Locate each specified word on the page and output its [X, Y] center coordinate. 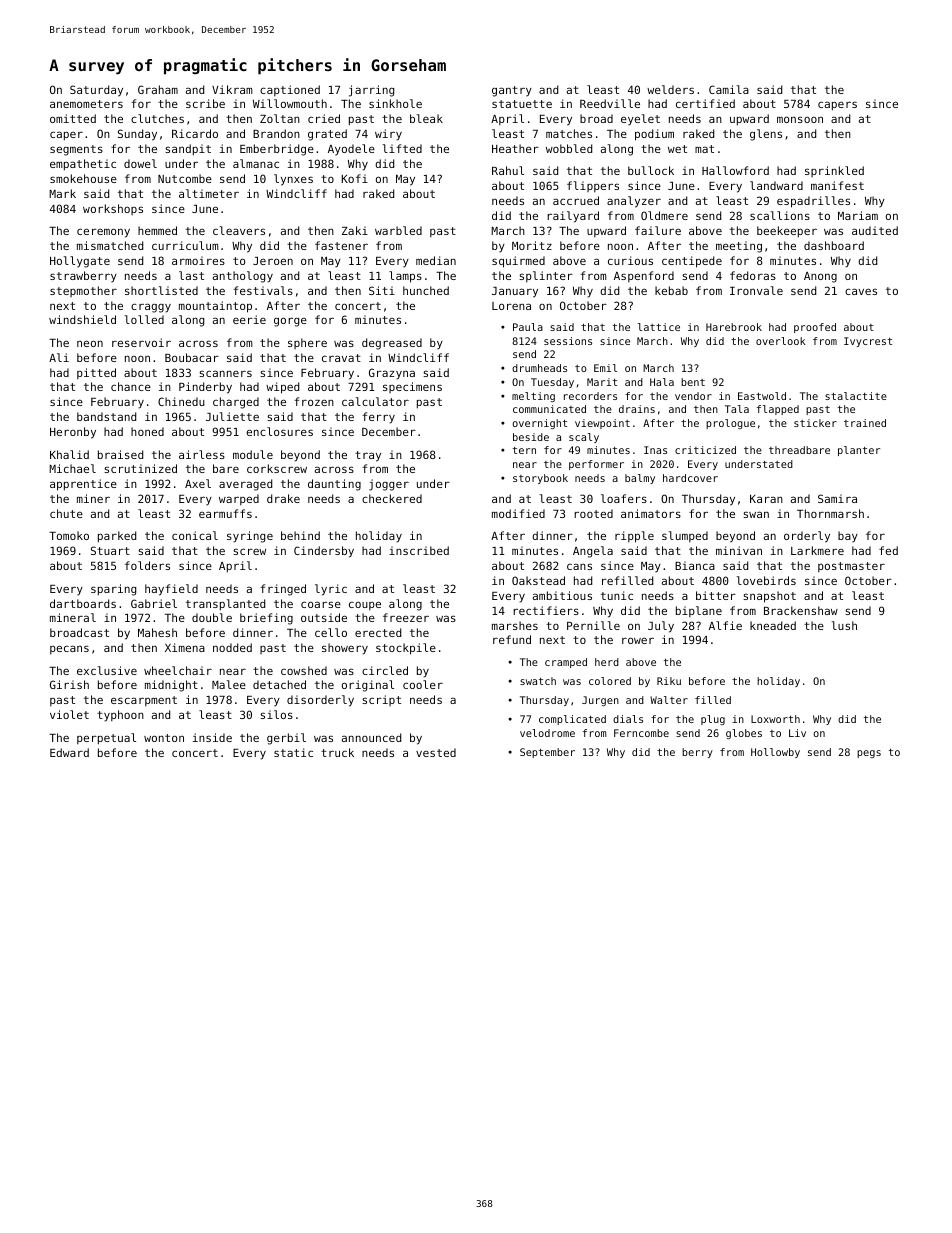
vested [436, 752]
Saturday [96, 91]
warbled [398, 230]
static [293, 752]
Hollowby [775, 753]
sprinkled [834, 171]
